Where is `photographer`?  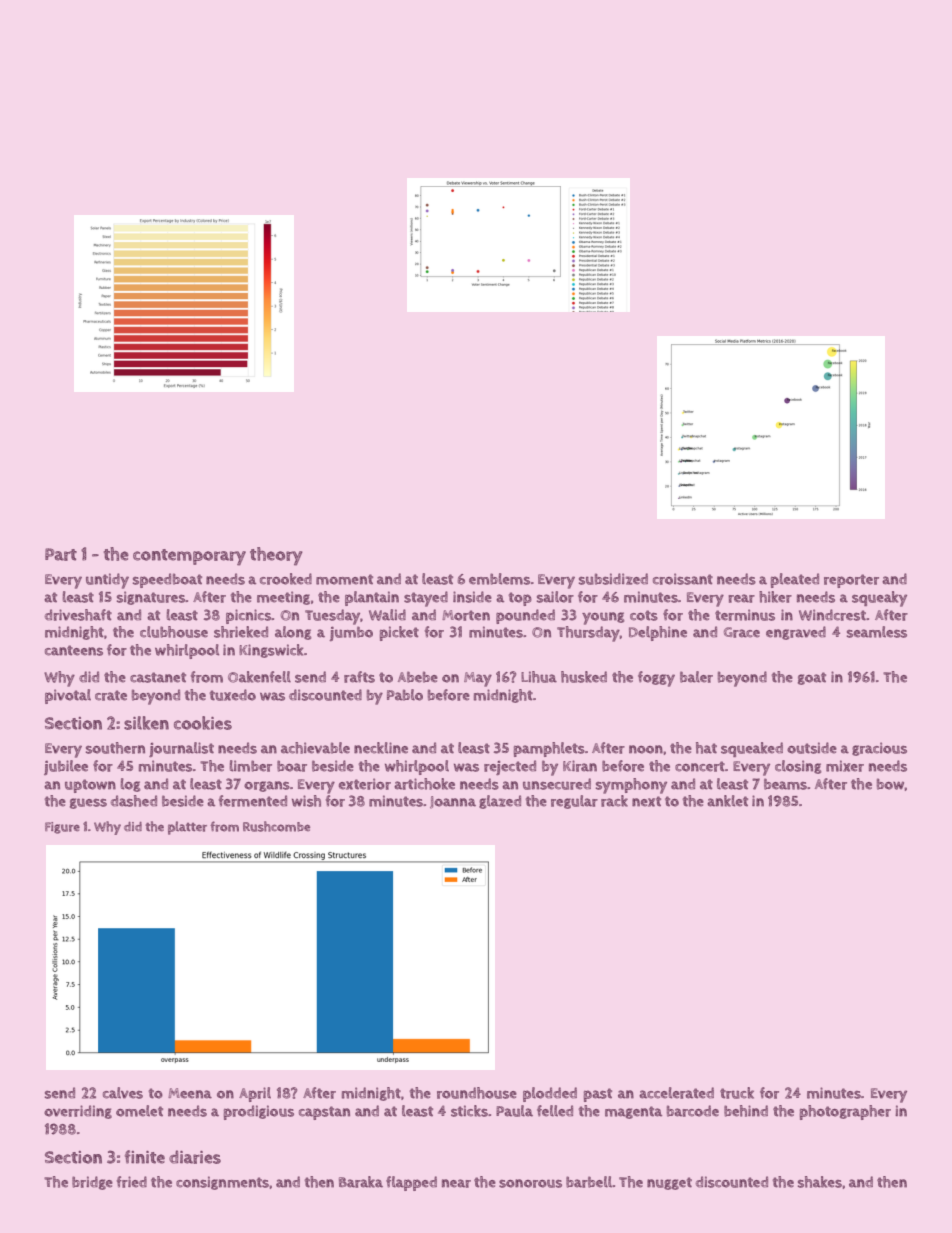 photographer is located at coordinates (845, 1112).
